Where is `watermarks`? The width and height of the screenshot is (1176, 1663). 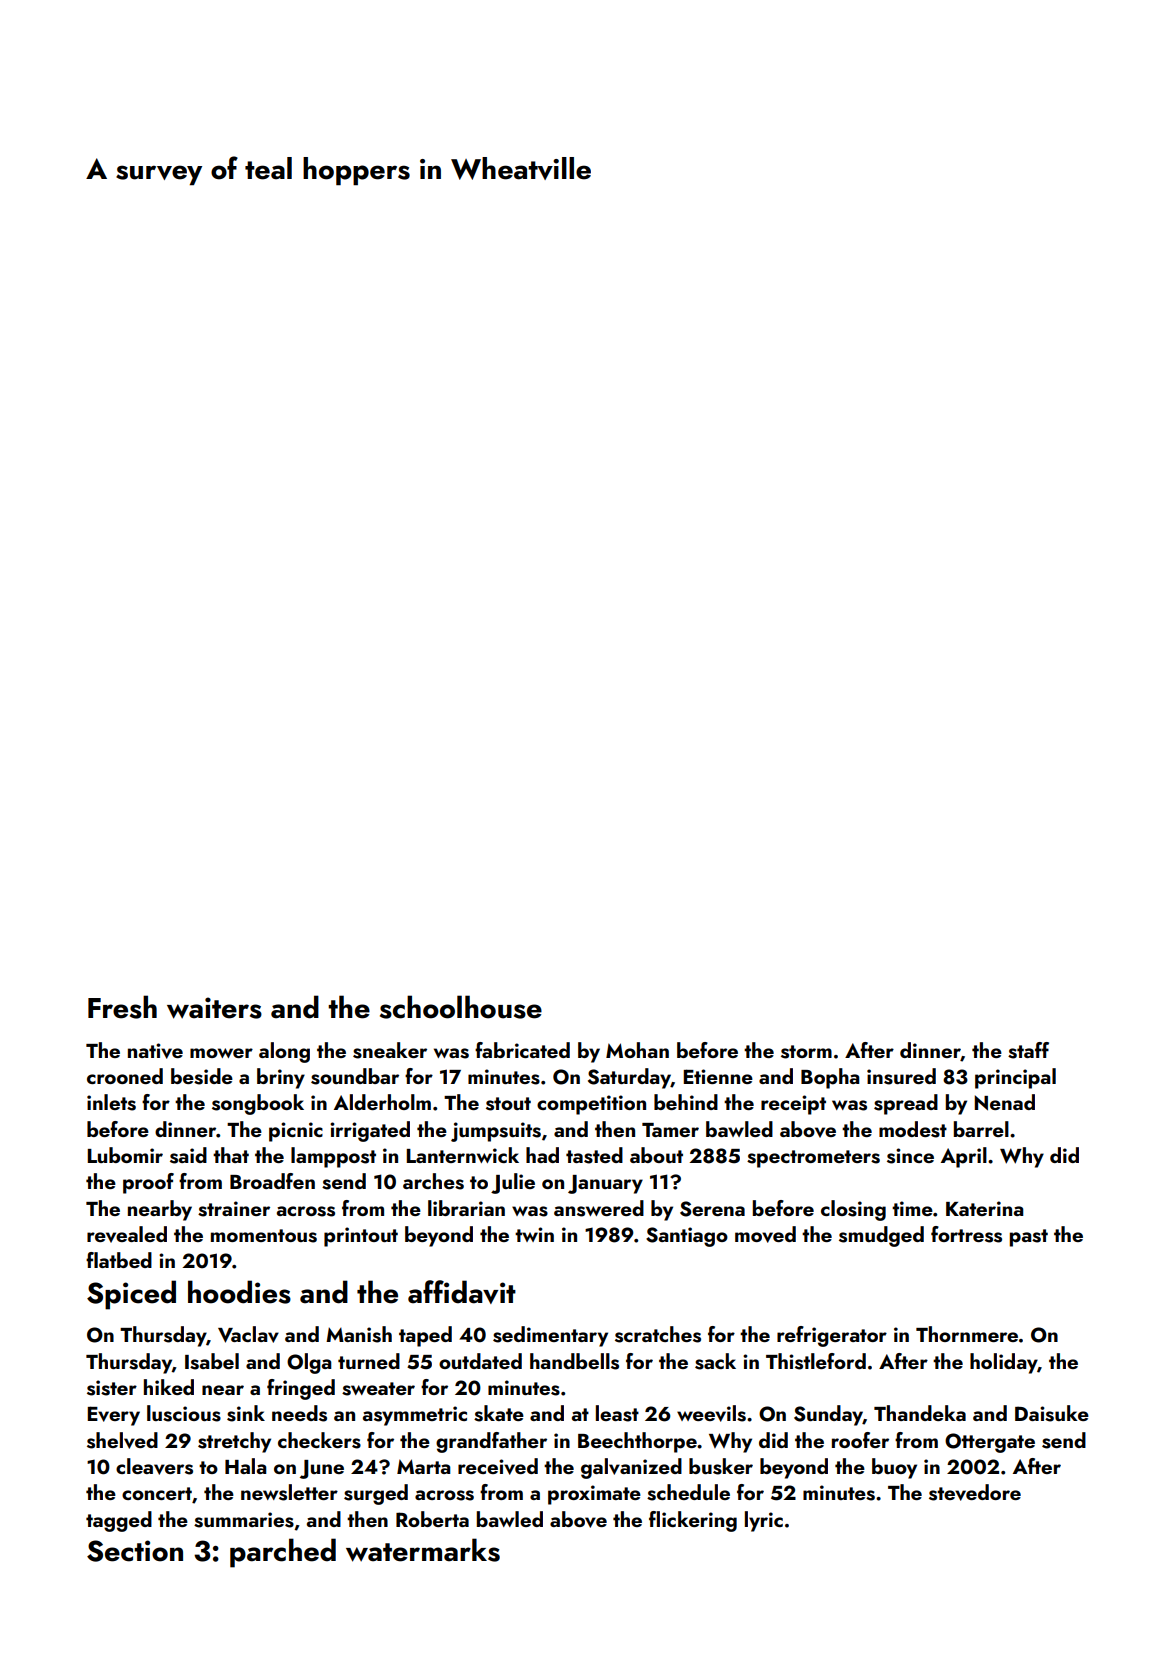
watermarks is located at coordinates (423, 1550).
